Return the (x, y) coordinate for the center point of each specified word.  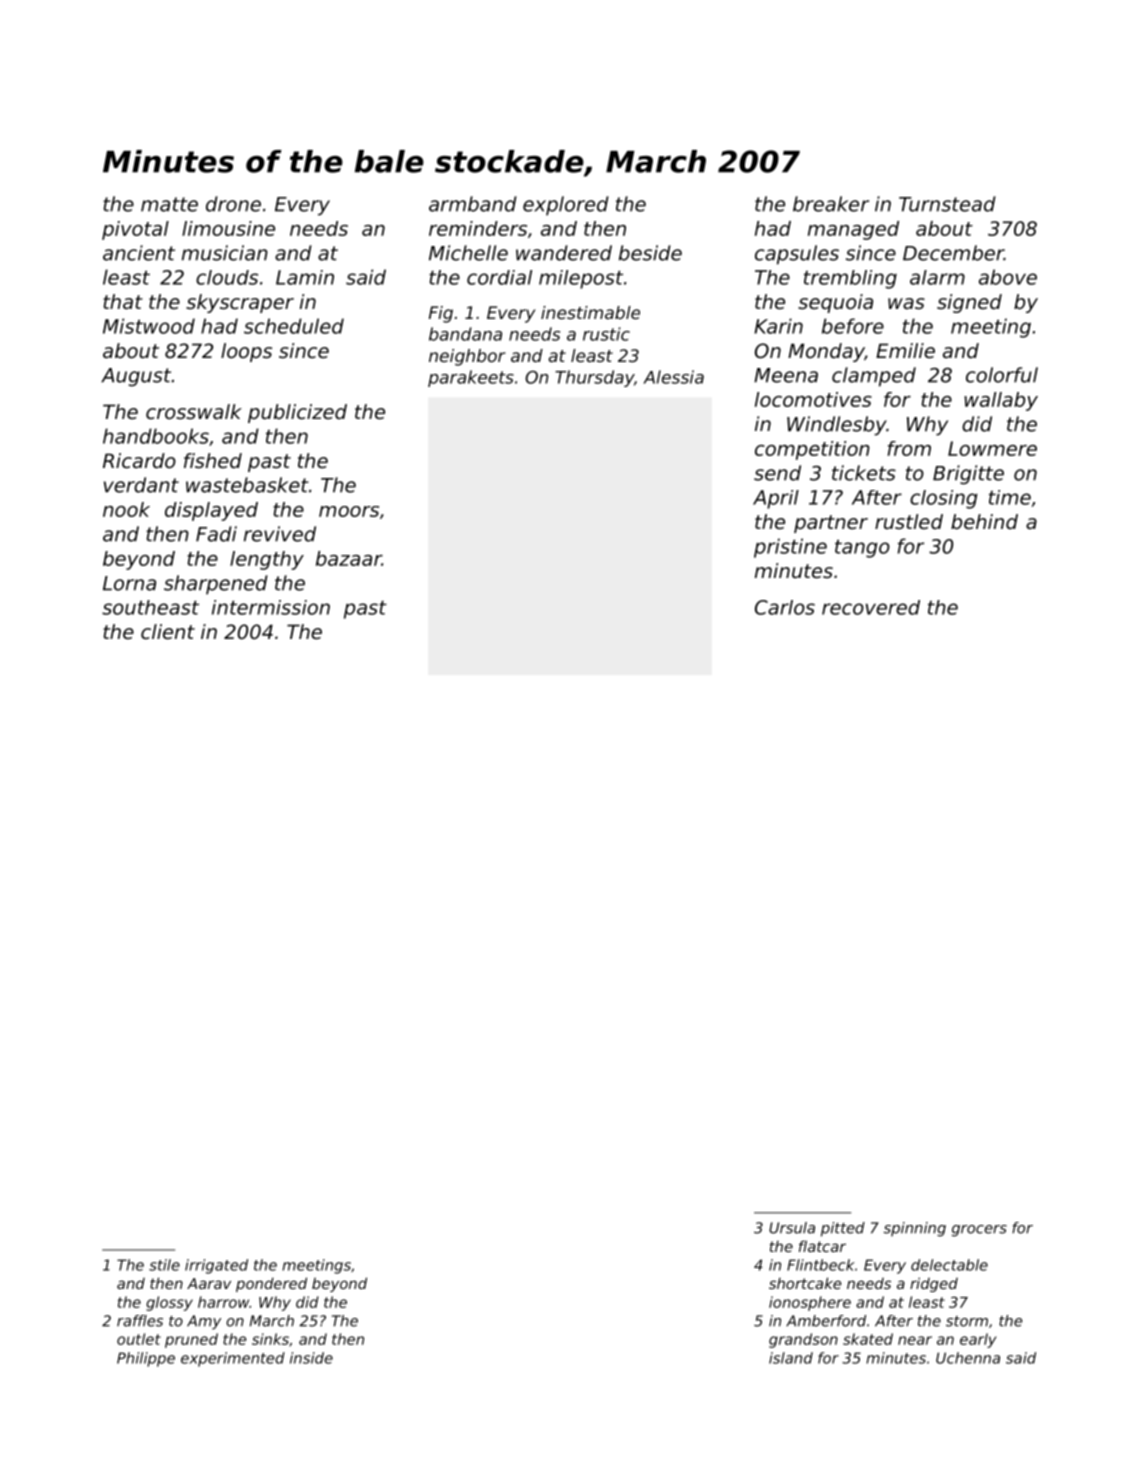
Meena (786, 375)
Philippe (146, 1359)
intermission (271, 607)
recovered (871, 607)
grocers (979, 1231)
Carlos (785, 607)
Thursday (594, 378)
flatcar (822, 1246)
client (168, 632)
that (123, 301)
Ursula (792, 1228)
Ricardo (139, 461)
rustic (606, 334)
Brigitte (968, 475)
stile (164, 1265)
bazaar (349, 558)
